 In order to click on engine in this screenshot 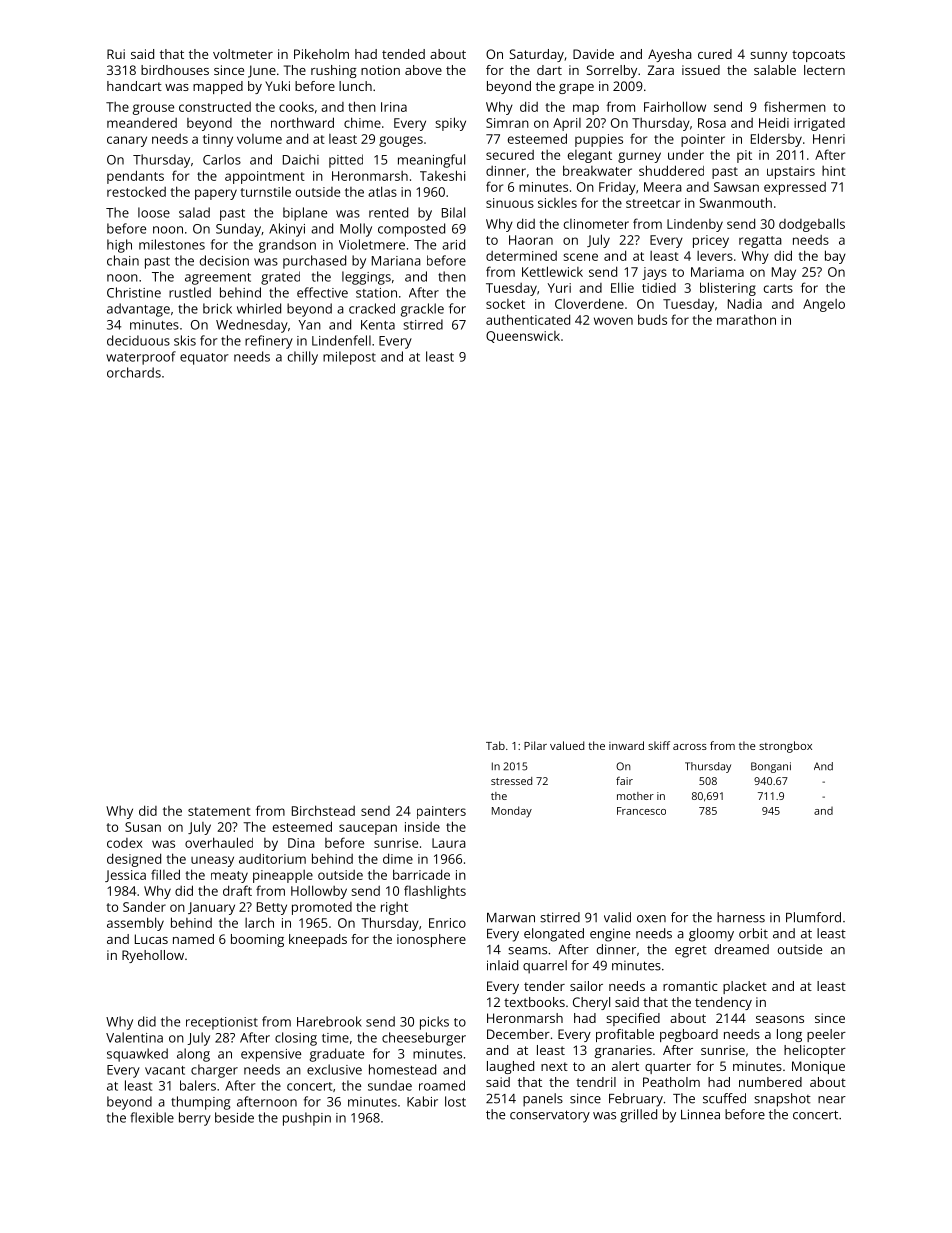, I will do `click(610, 935)`.
